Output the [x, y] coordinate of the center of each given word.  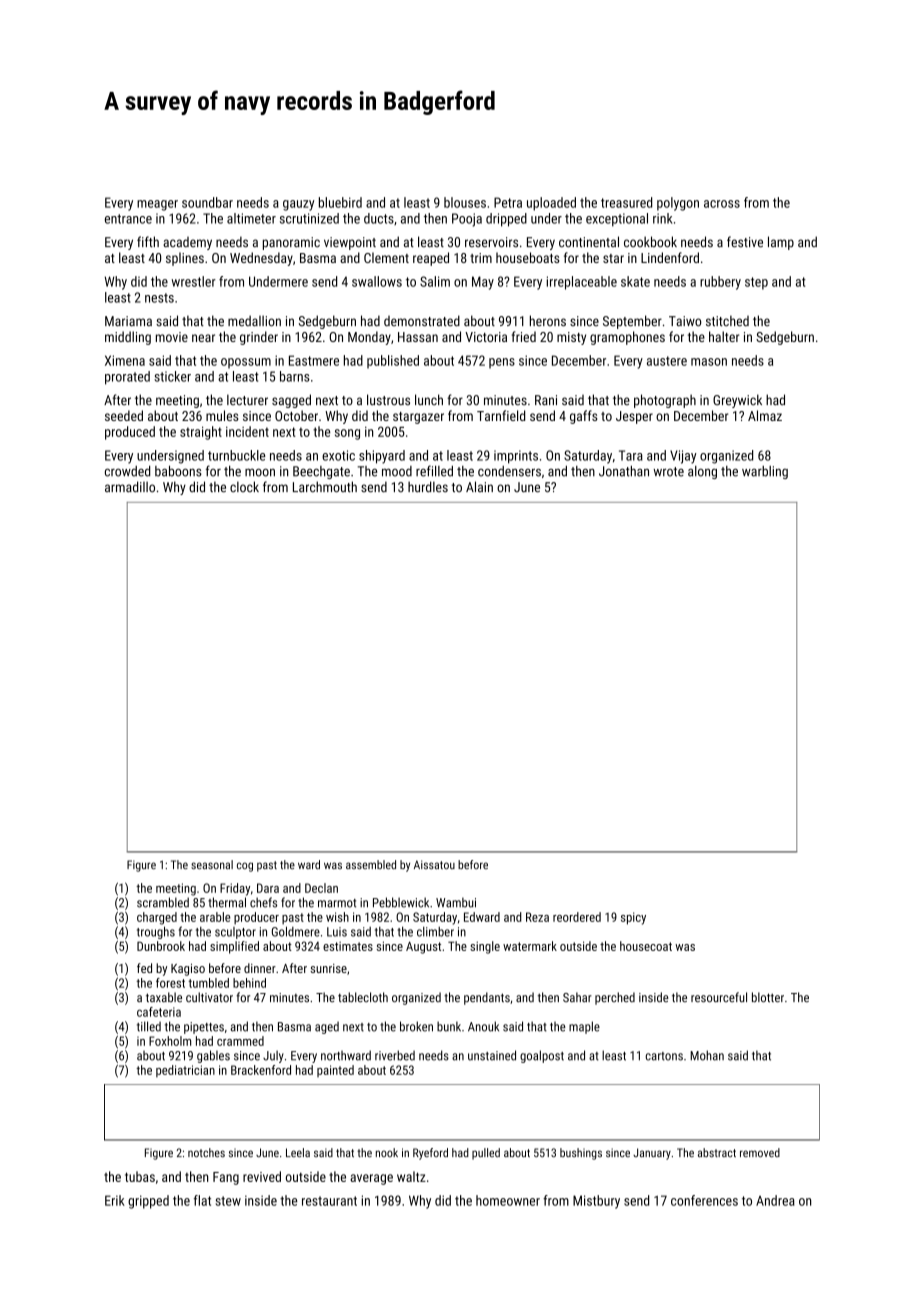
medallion [254, 320]
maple [584, 1027]
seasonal [212, 864]
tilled [149, 1026]
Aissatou [434, 864]
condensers [509, 471]
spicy [633, 918]
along [702, 472]
